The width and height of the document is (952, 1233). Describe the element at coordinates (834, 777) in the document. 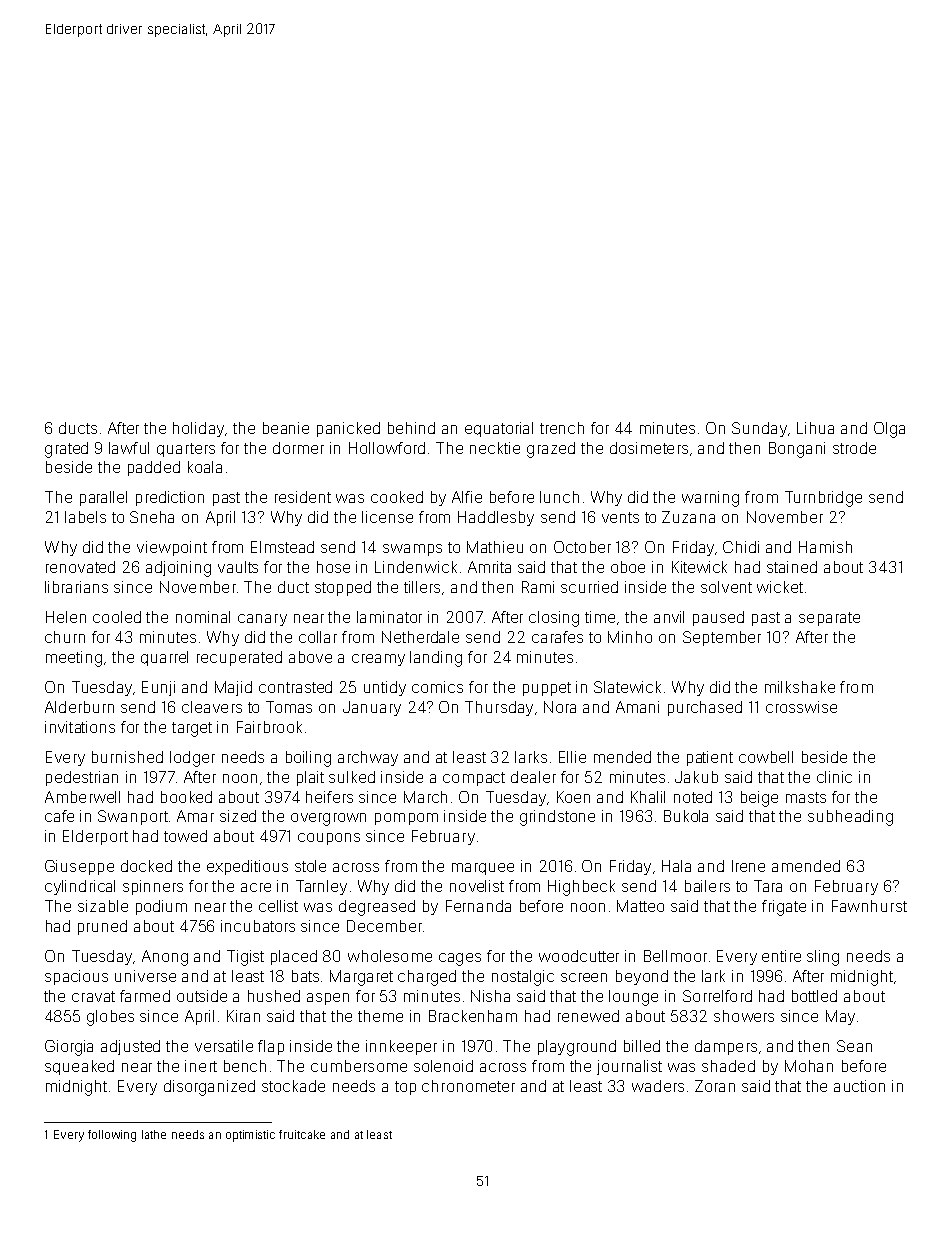

I see `clinic` at that location.
